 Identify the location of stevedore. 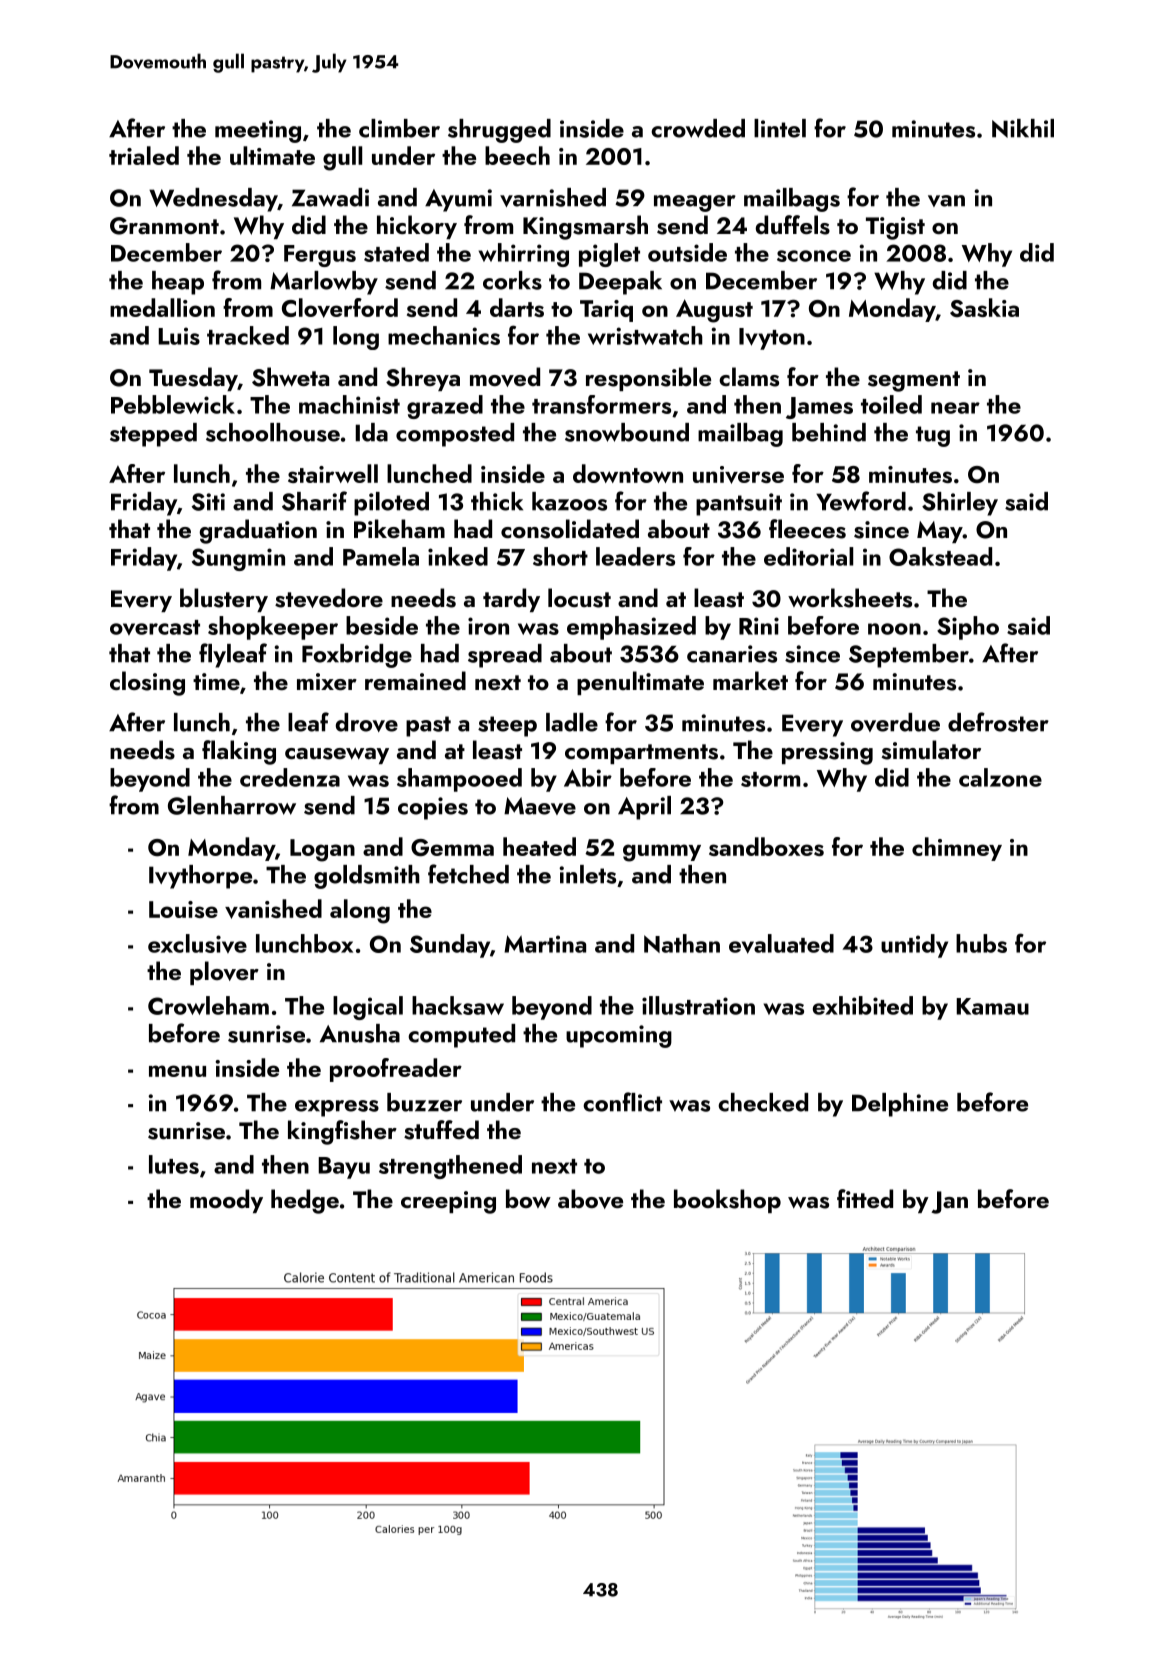
(329, 598).
